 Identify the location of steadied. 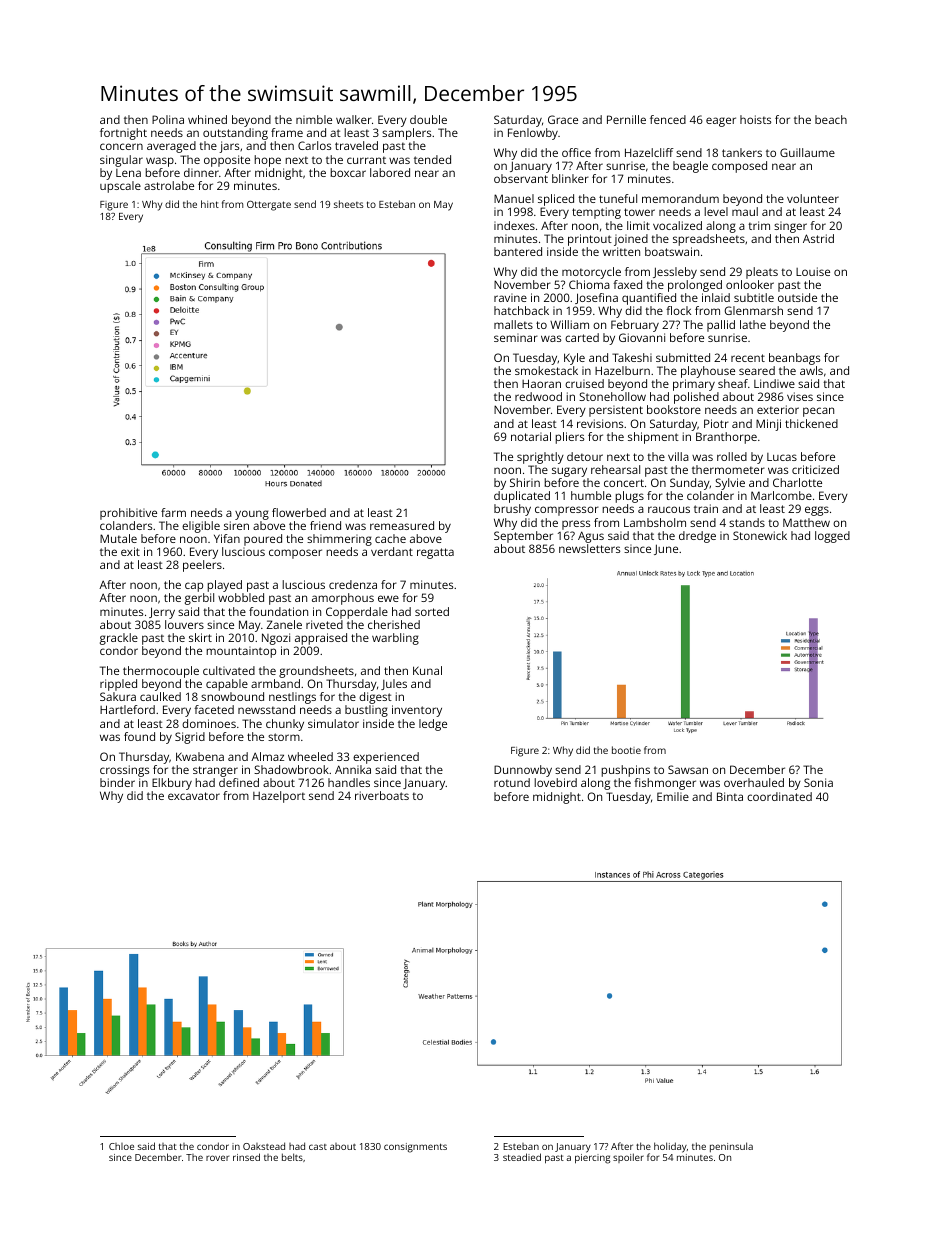
(522, 1157).
